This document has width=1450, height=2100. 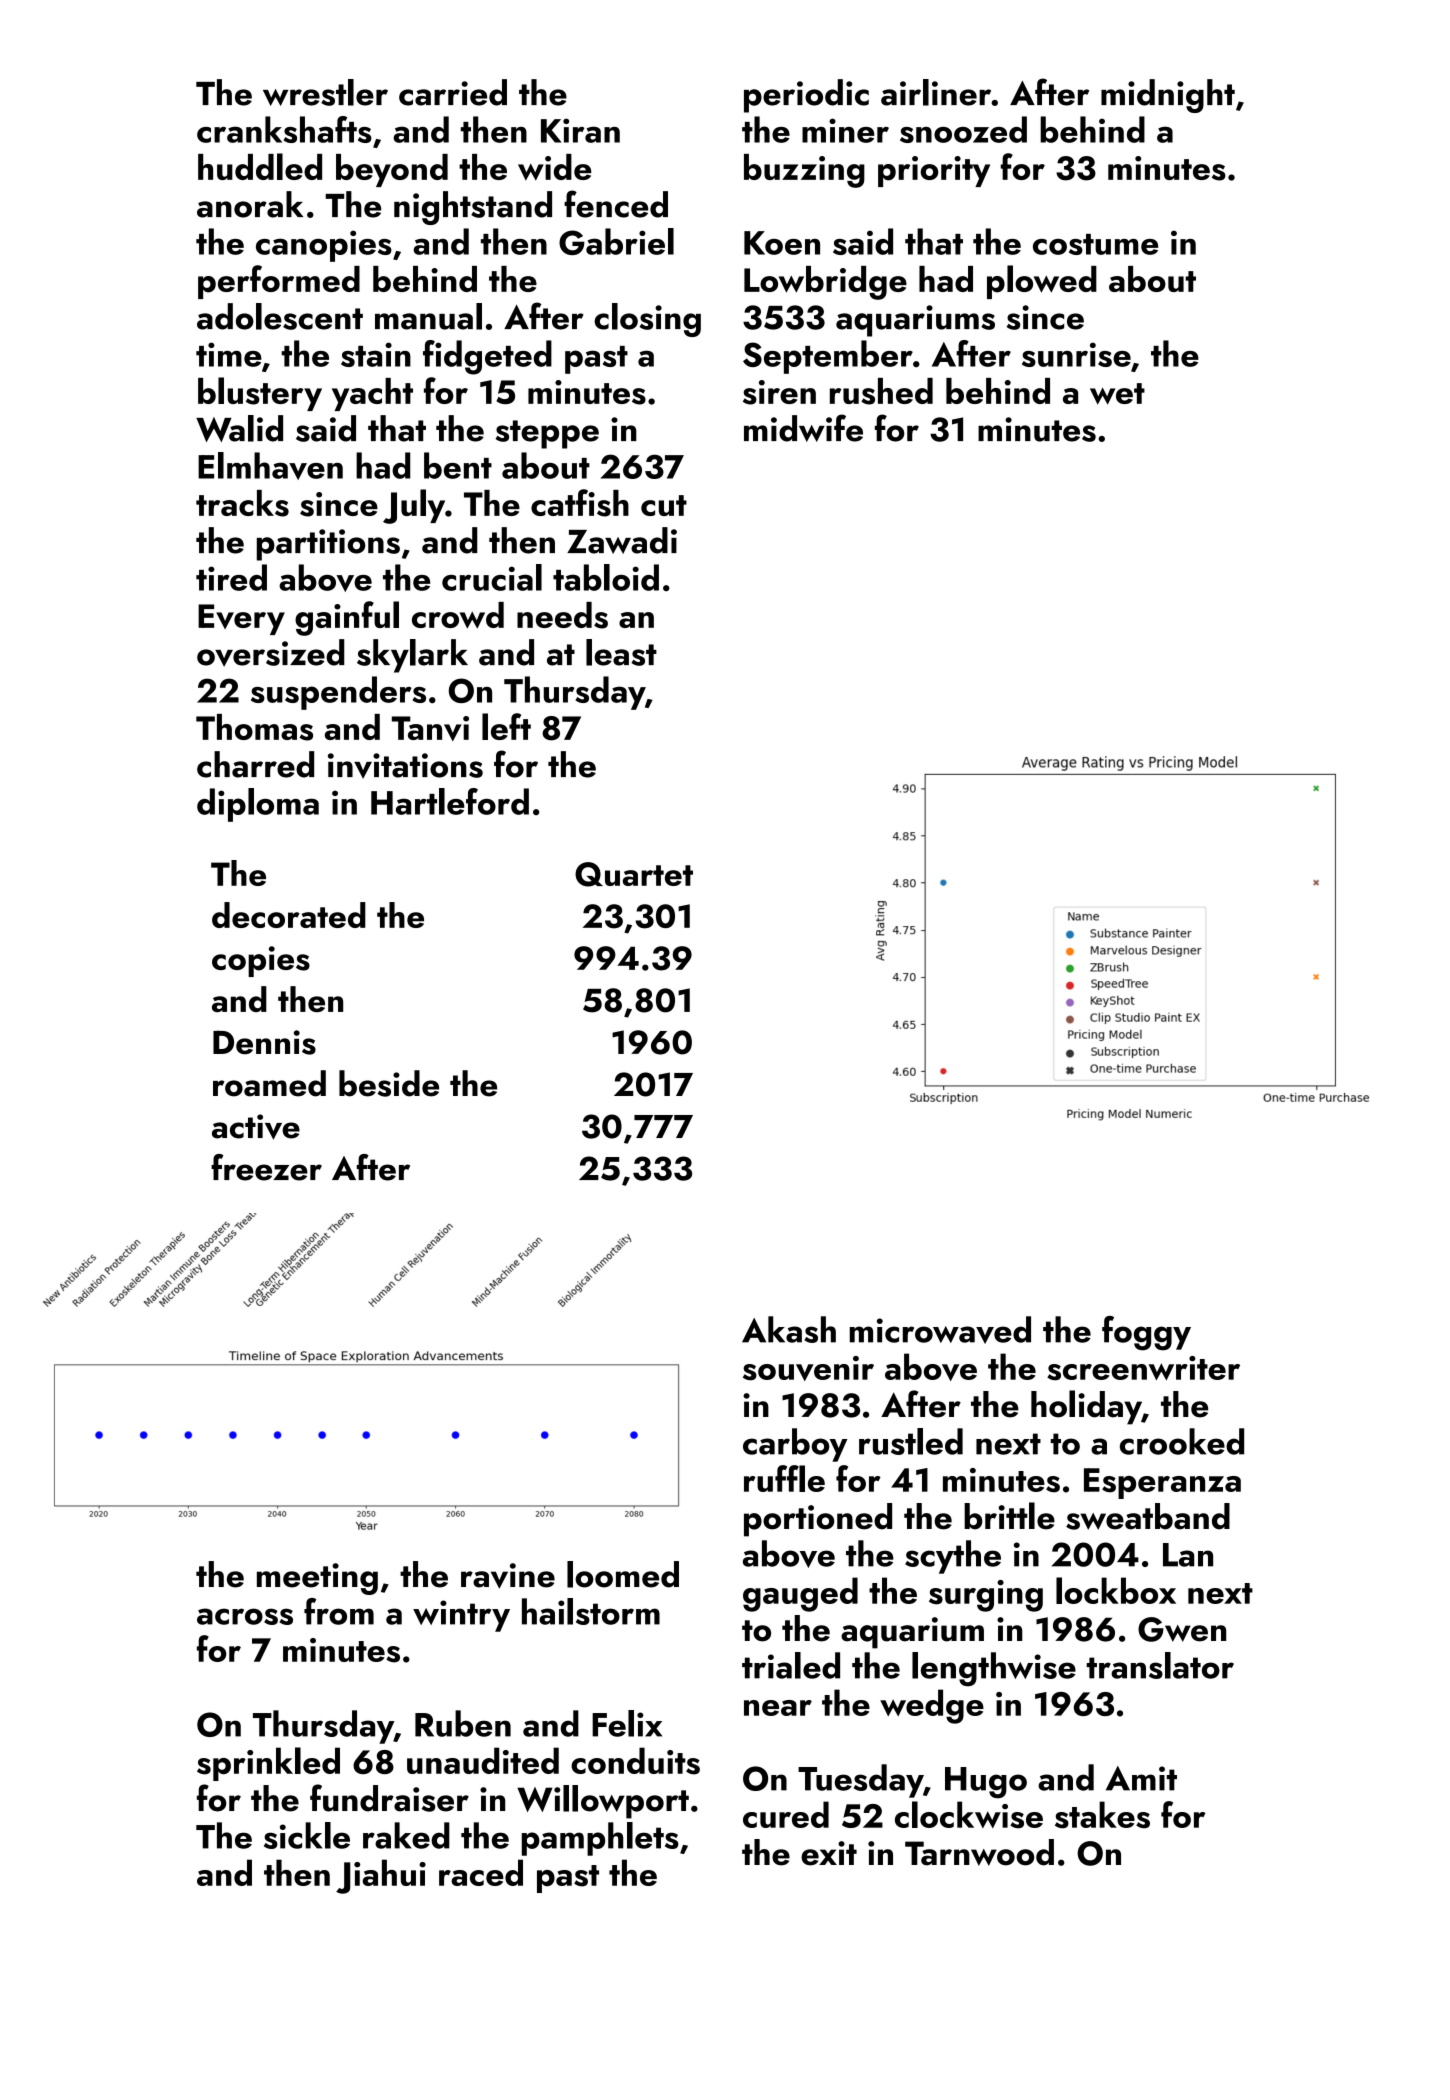 I want to click on foggy, so click(x=1146, y=1333).
